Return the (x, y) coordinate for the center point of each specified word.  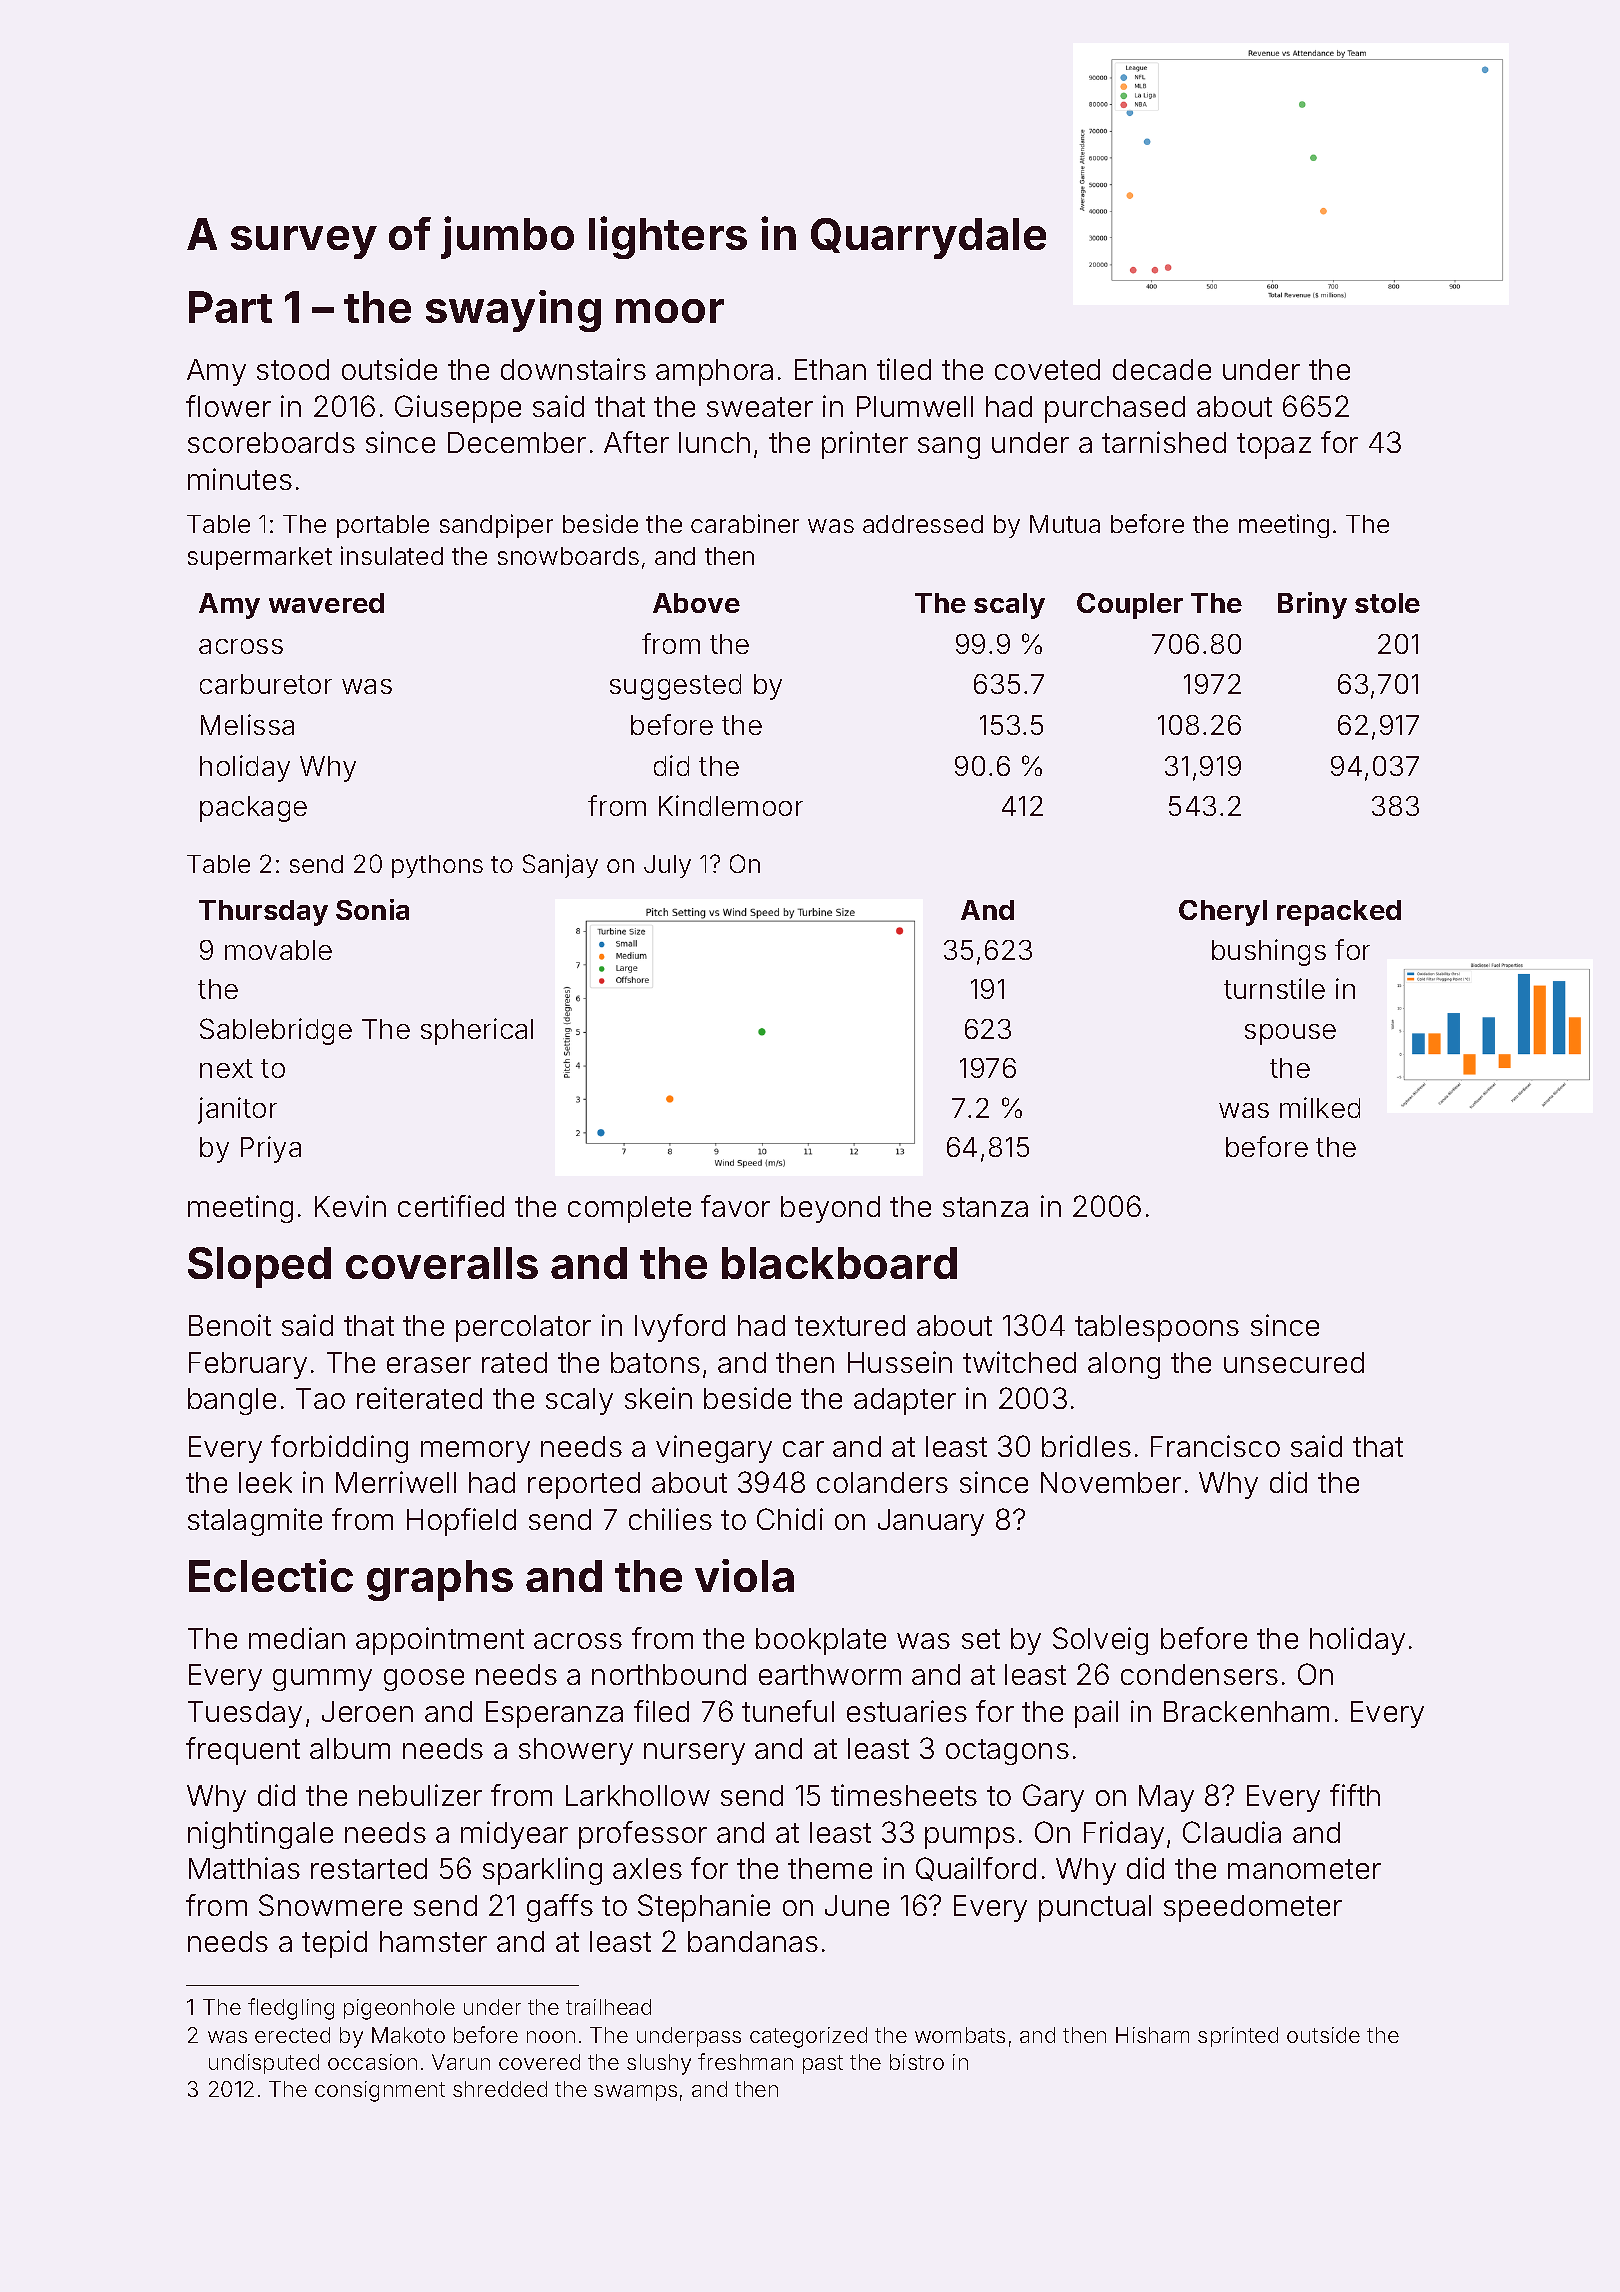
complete (629, 1209)
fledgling (291, 2009)
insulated (392, 555)
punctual (1095, 1908)
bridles (1086, 1446)
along (1124, 1365)
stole (1387, 603)
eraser (429, 1365)
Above (696, 603)
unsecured (1294, 1362)
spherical (477, 1031)
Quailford (976, 1869)
